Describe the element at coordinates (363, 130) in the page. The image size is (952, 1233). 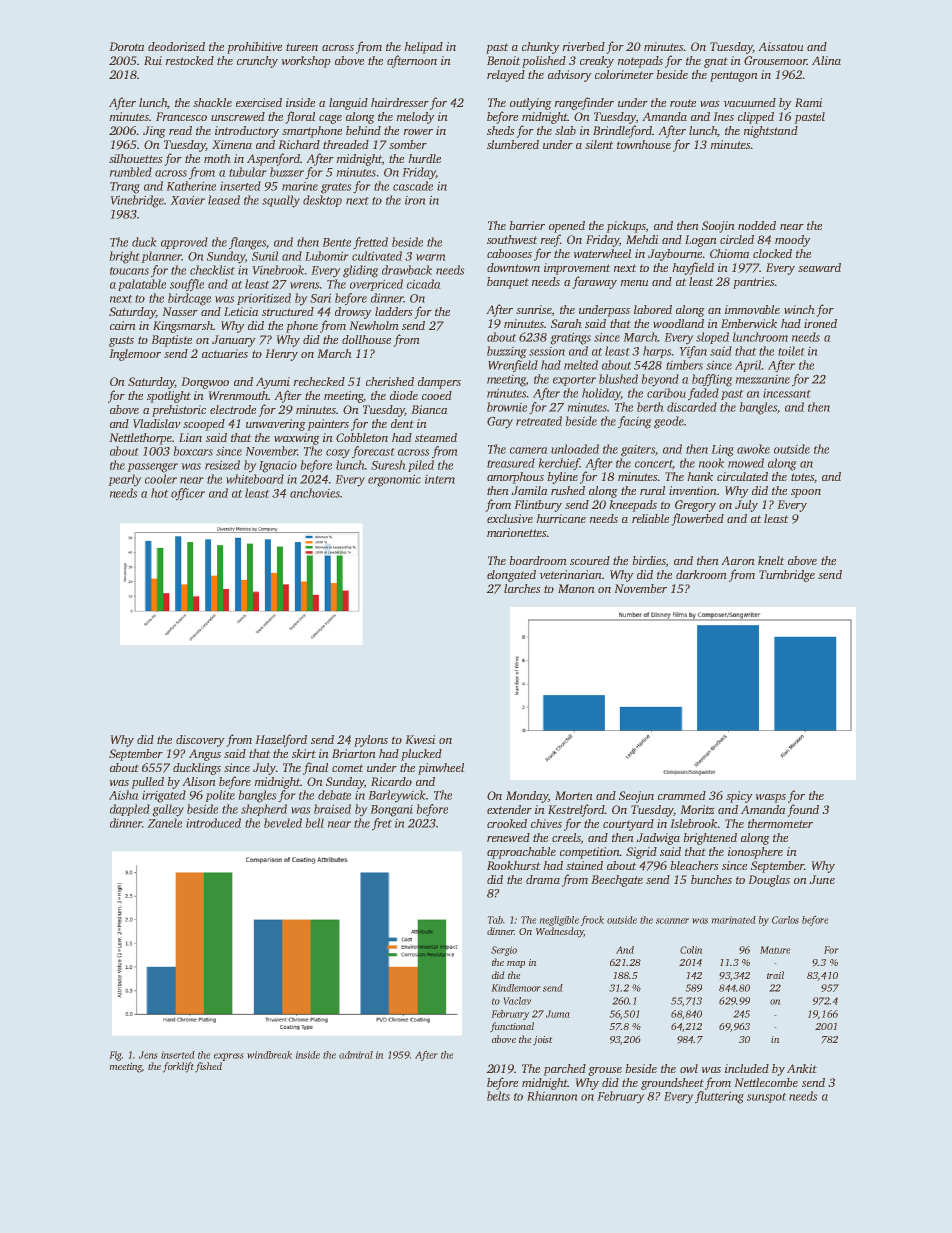
I see `behind` at that location.
